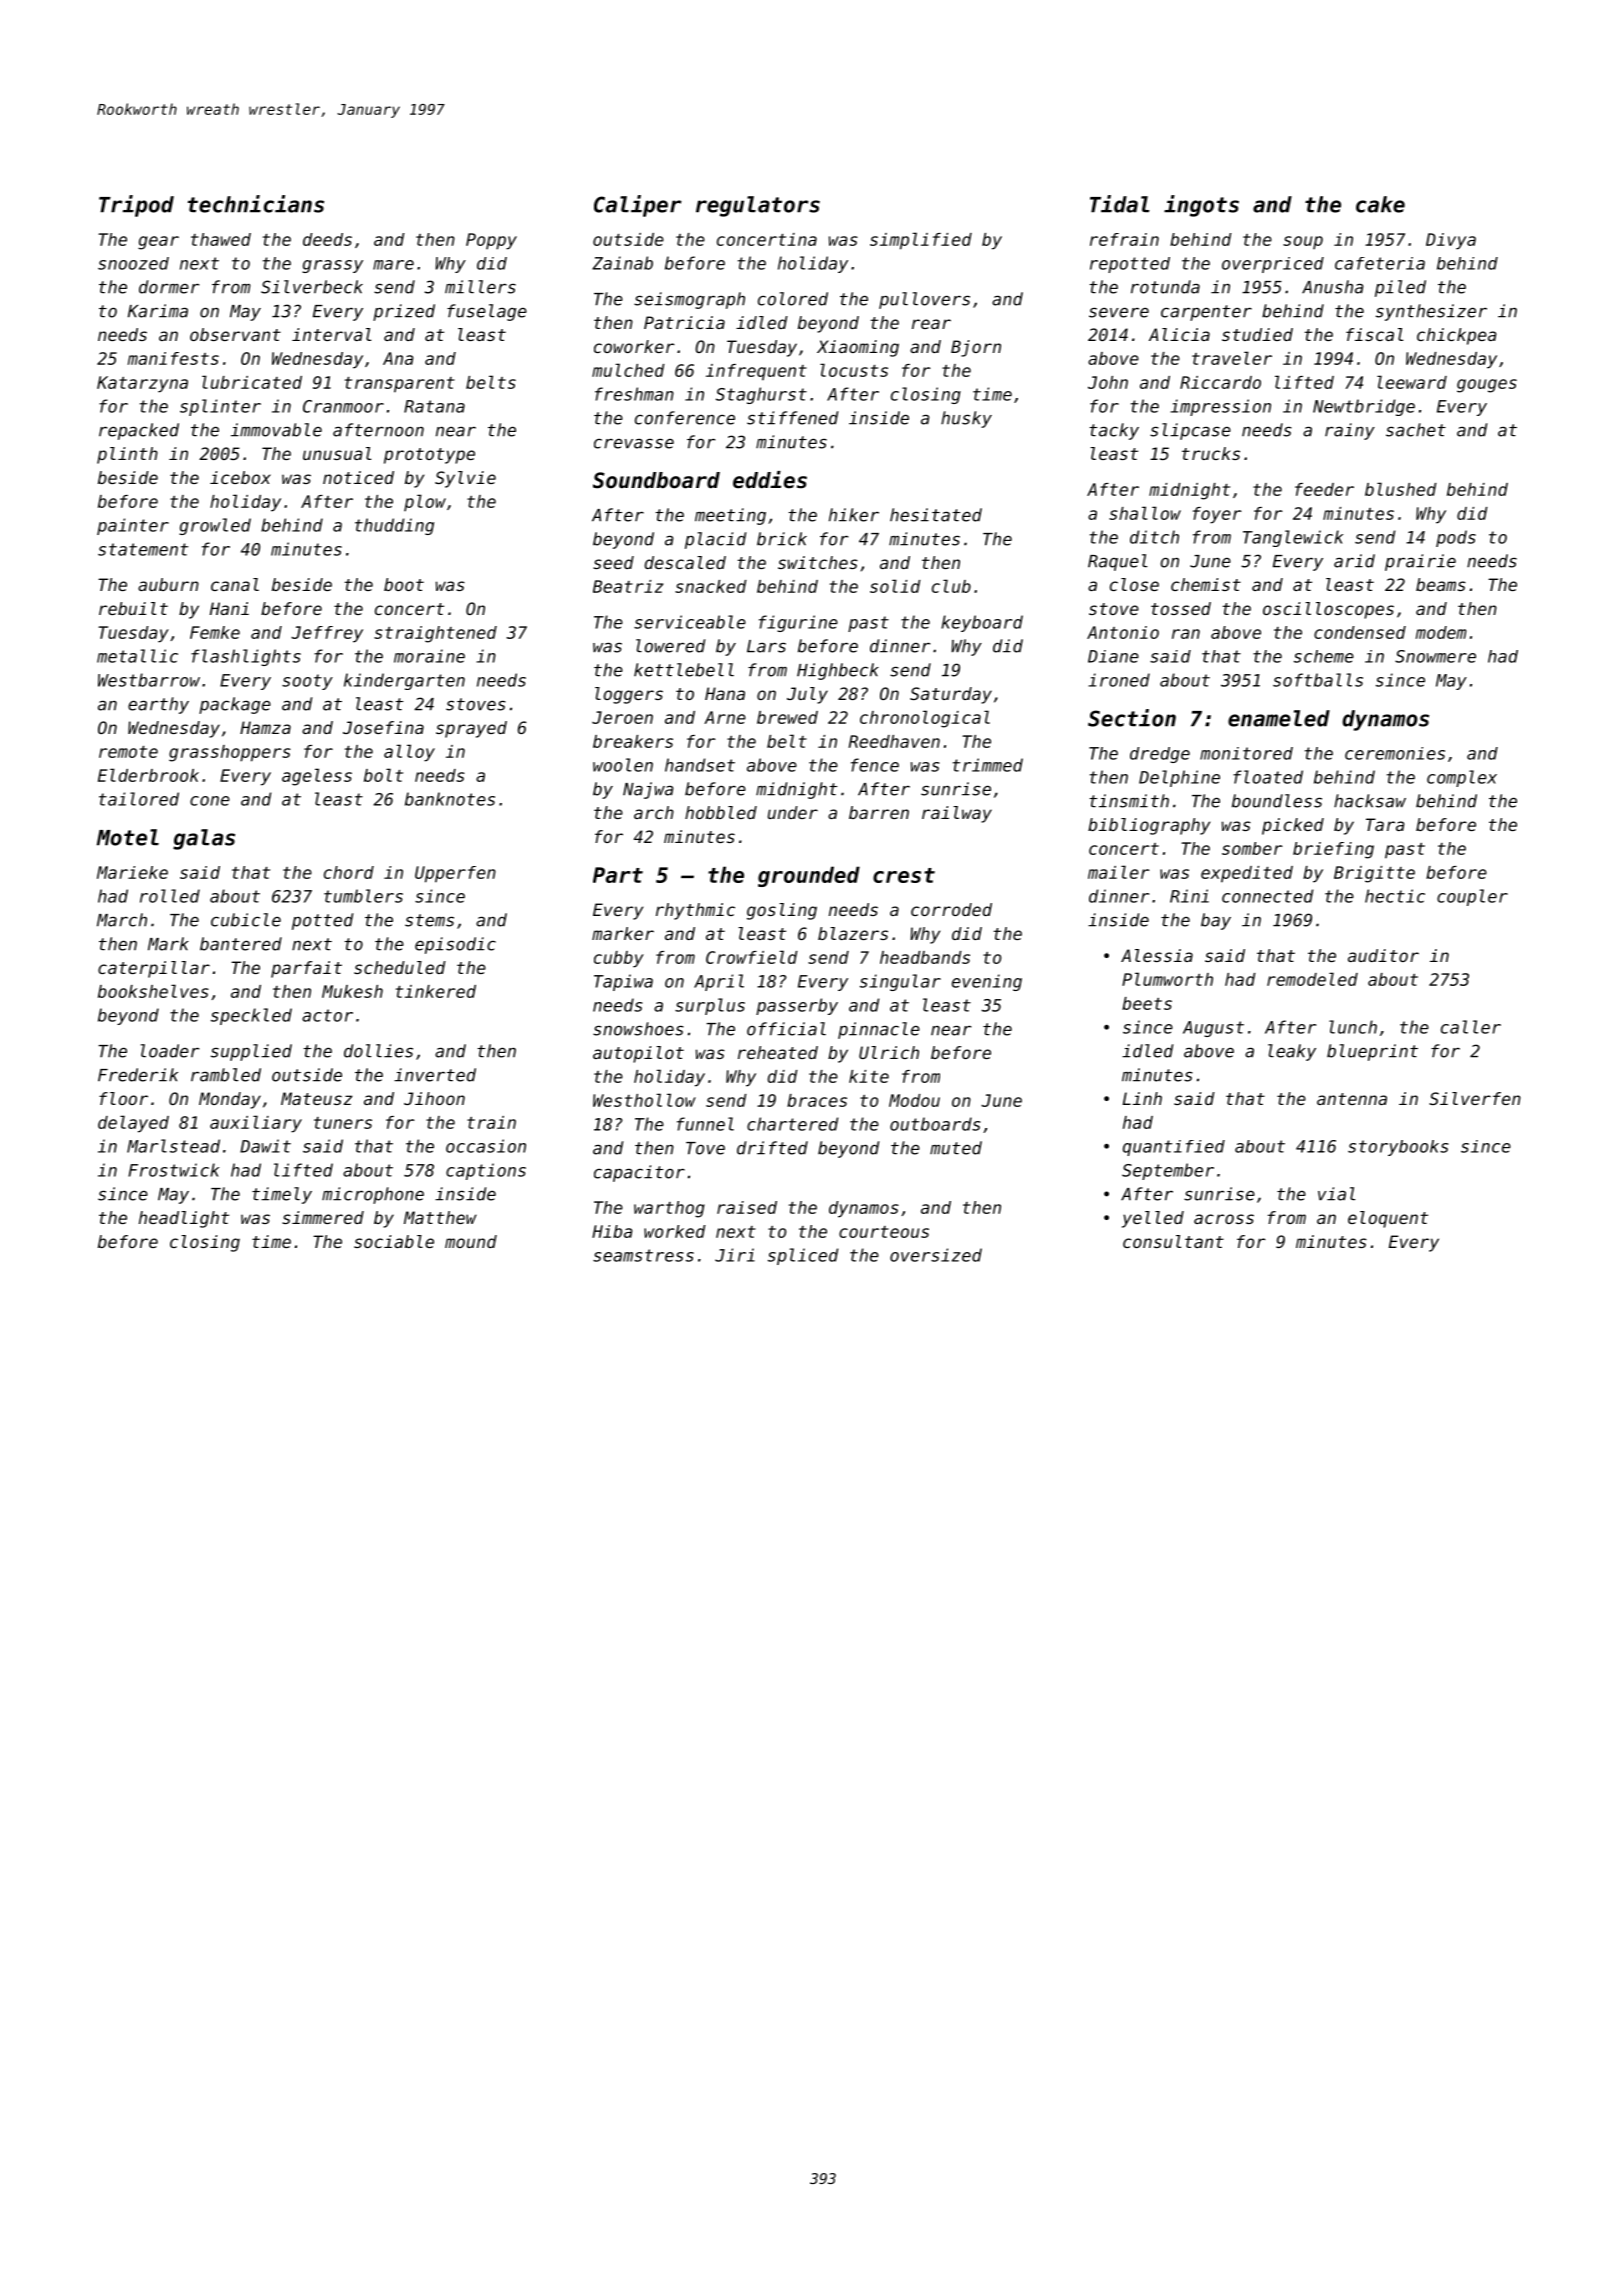  I want to click on spliced, so click(803, 1256).
